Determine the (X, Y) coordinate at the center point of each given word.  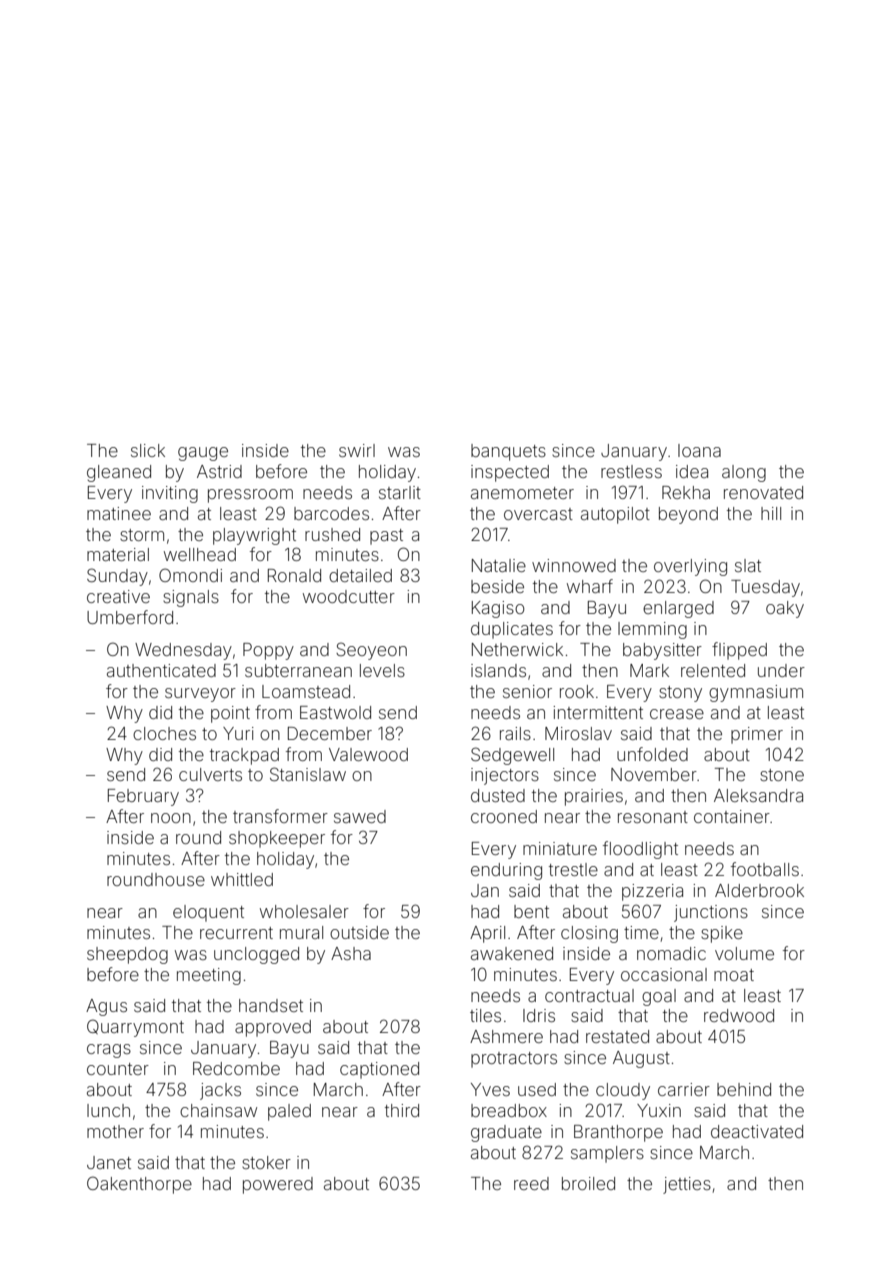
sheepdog (127, 955)
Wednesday (183, 651)
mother (115, 1131)
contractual (589, 995)
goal (659, 997)
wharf (590, 586)
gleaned (119, 473)
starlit (400, 492)
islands (498, 670)
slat (748, 565)
